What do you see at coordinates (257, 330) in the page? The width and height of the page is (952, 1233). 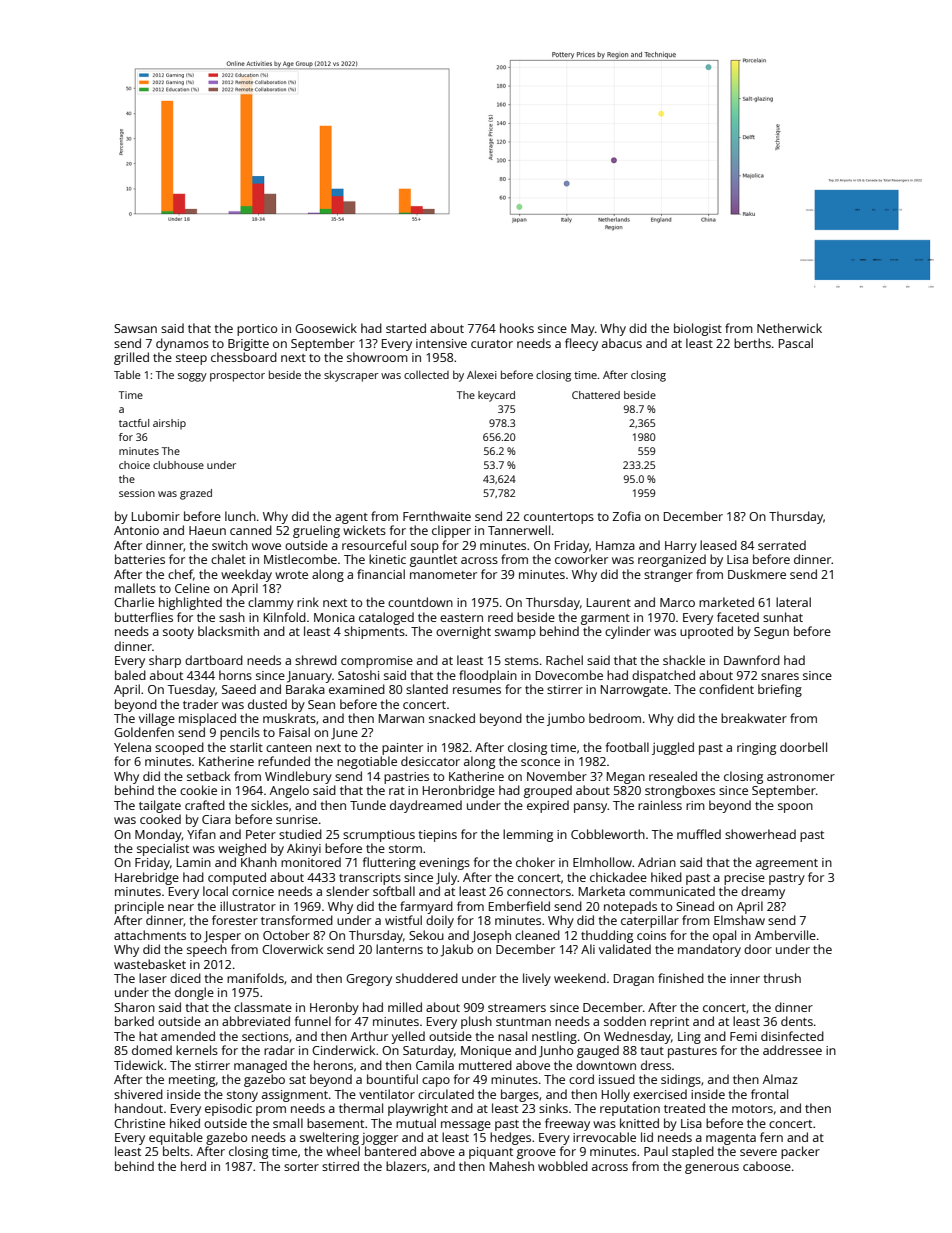 I see `portico` at bounding box center [257, 330].
